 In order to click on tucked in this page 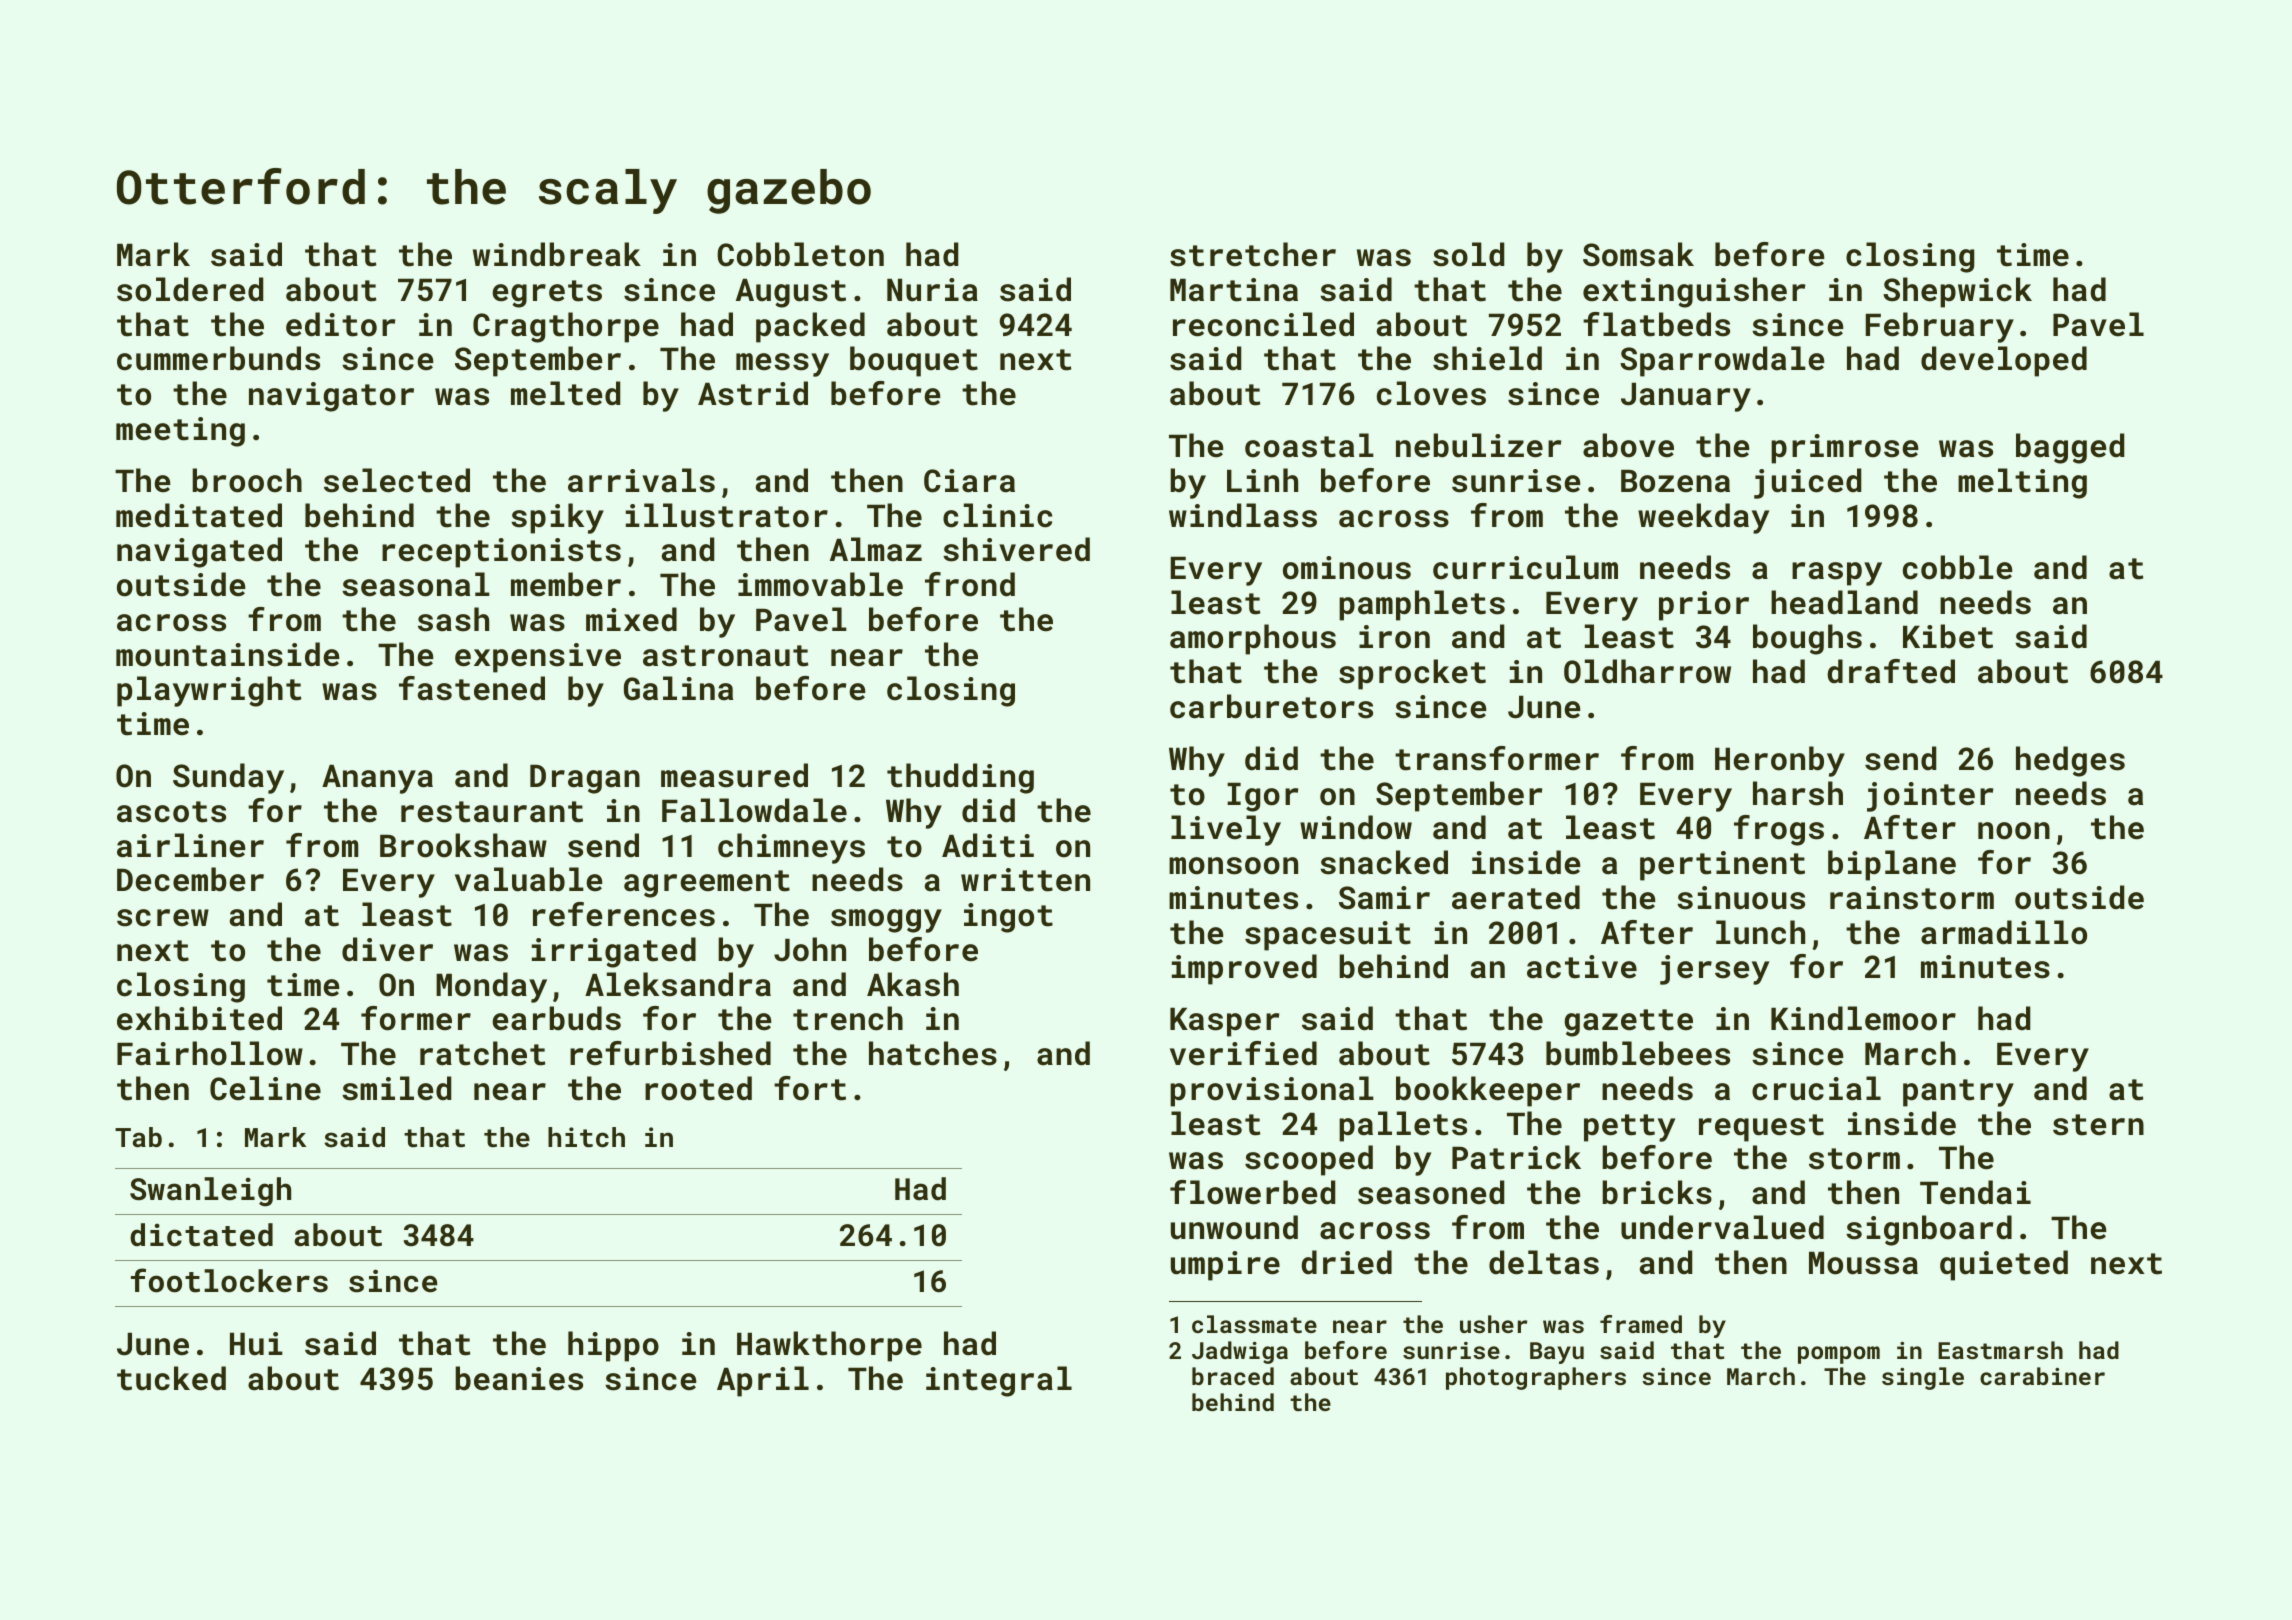, I will do `click(171, 1378)`.
